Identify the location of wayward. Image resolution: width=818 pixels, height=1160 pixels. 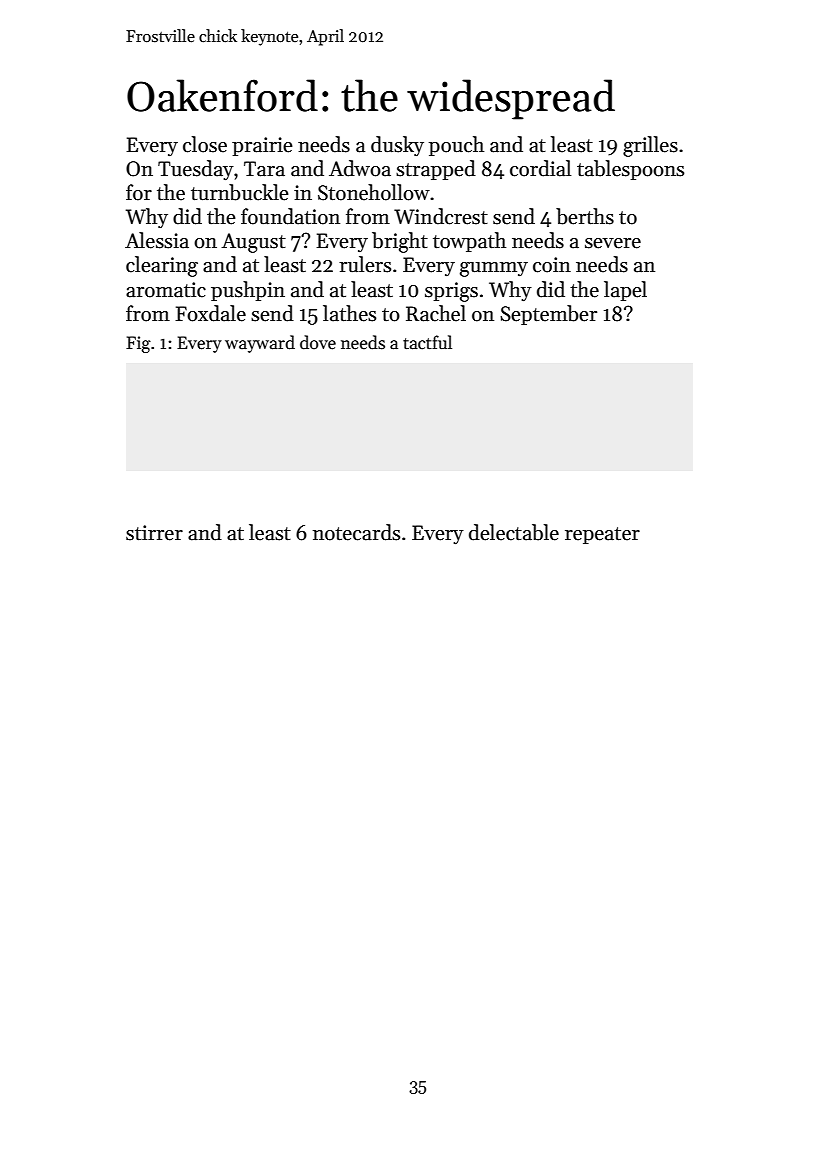
(260, 344).
